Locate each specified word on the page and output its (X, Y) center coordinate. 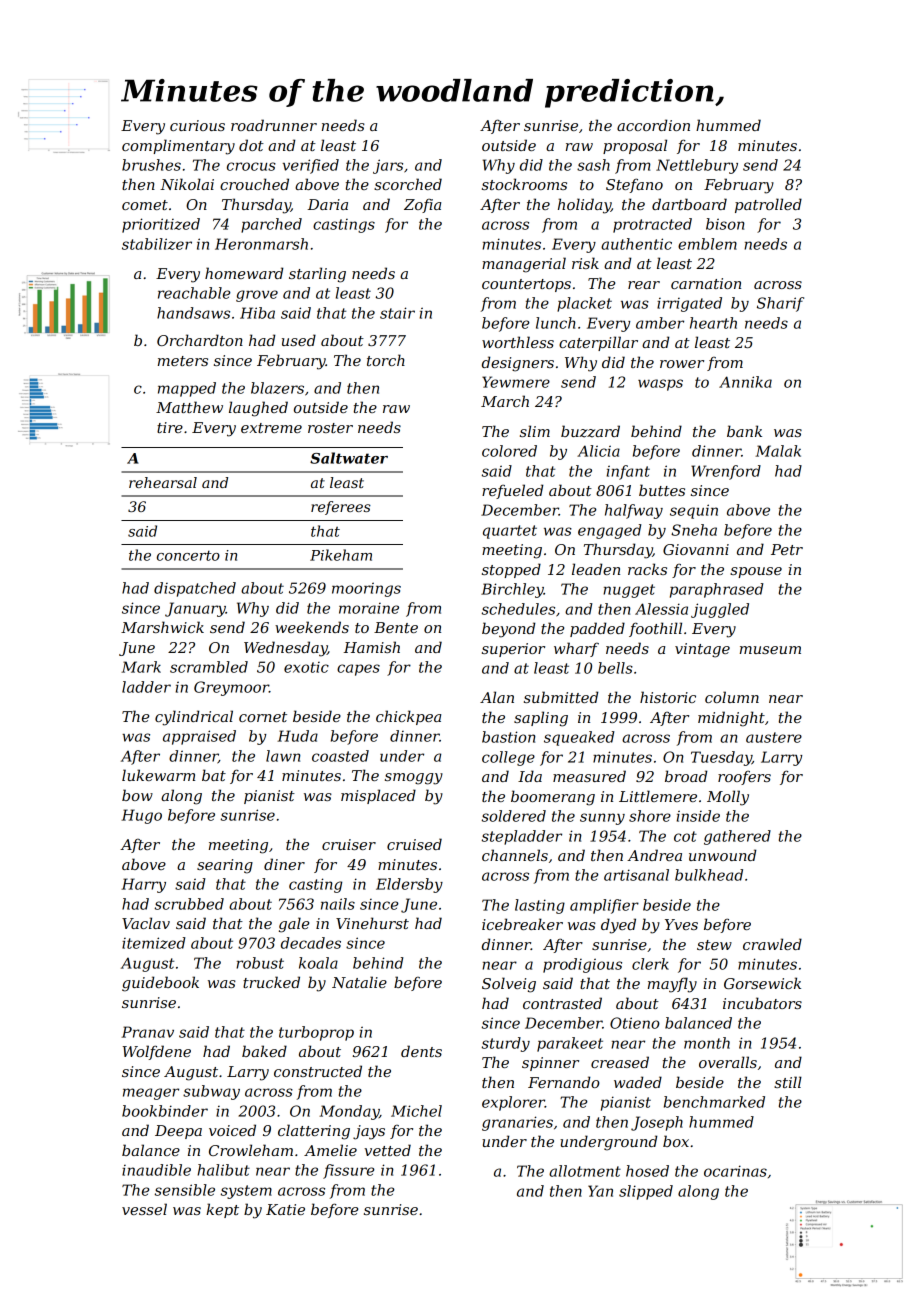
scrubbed (189, 904)
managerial (524, 265)
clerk (650, 964)
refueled (513, 491)
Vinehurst (372, 923)
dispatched (195, 589)
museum (770, 650)
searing (225, 866)
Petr (787, 549)
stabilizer (157, 244)
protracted (652, 225)
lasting (540, 906)
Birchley (512, 590)
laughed (258, 409)
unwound (723, 855)
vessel (144, 1209)
